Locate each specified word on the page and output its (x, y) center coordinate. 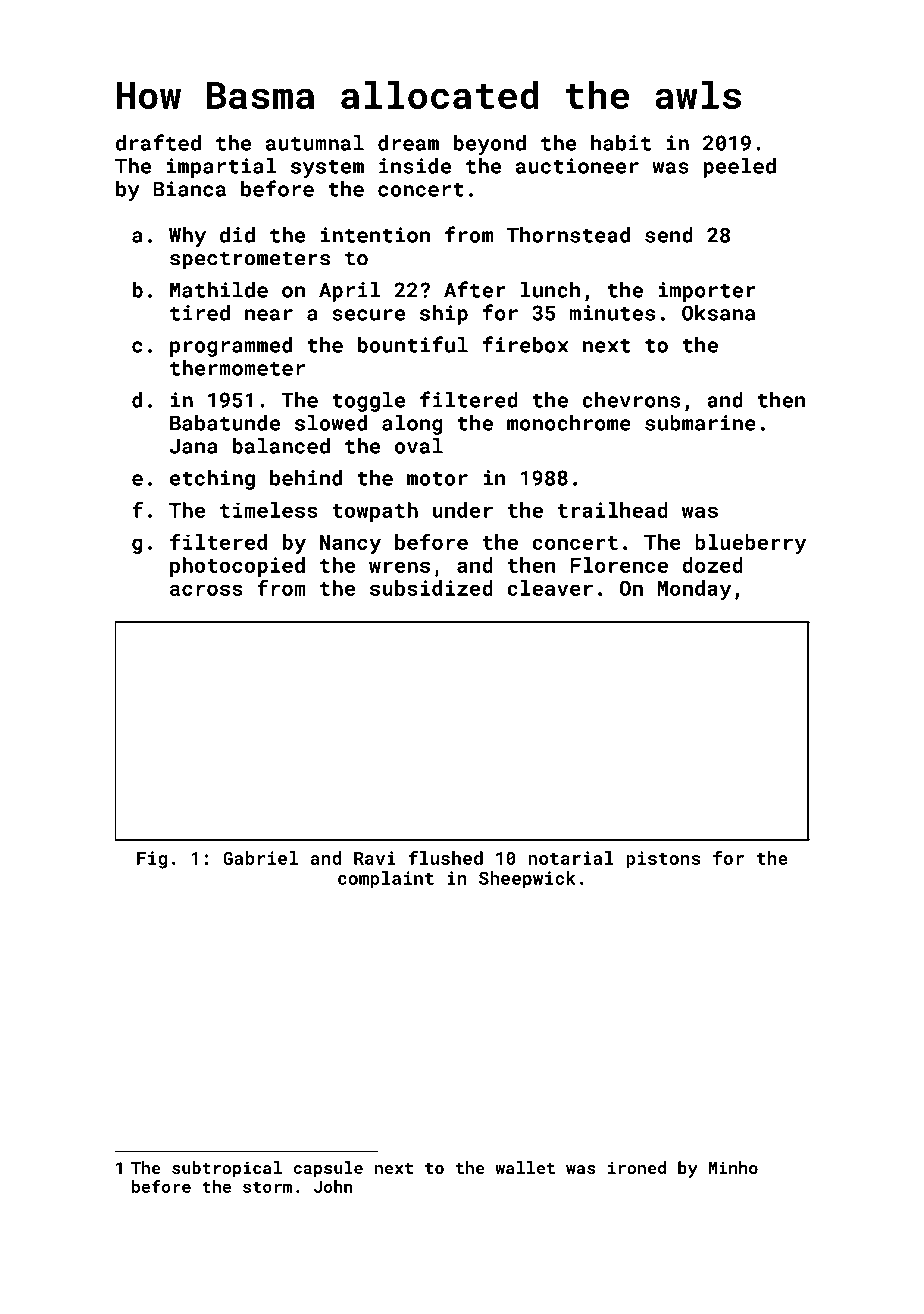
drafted (158, 142)
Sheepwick (527, 880)
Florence (619, 565)
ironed (637, 1167)
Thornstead (568, 235)
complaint (386, 880)
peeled (739, 168)
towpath (375, 512)
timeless (269, 510)
